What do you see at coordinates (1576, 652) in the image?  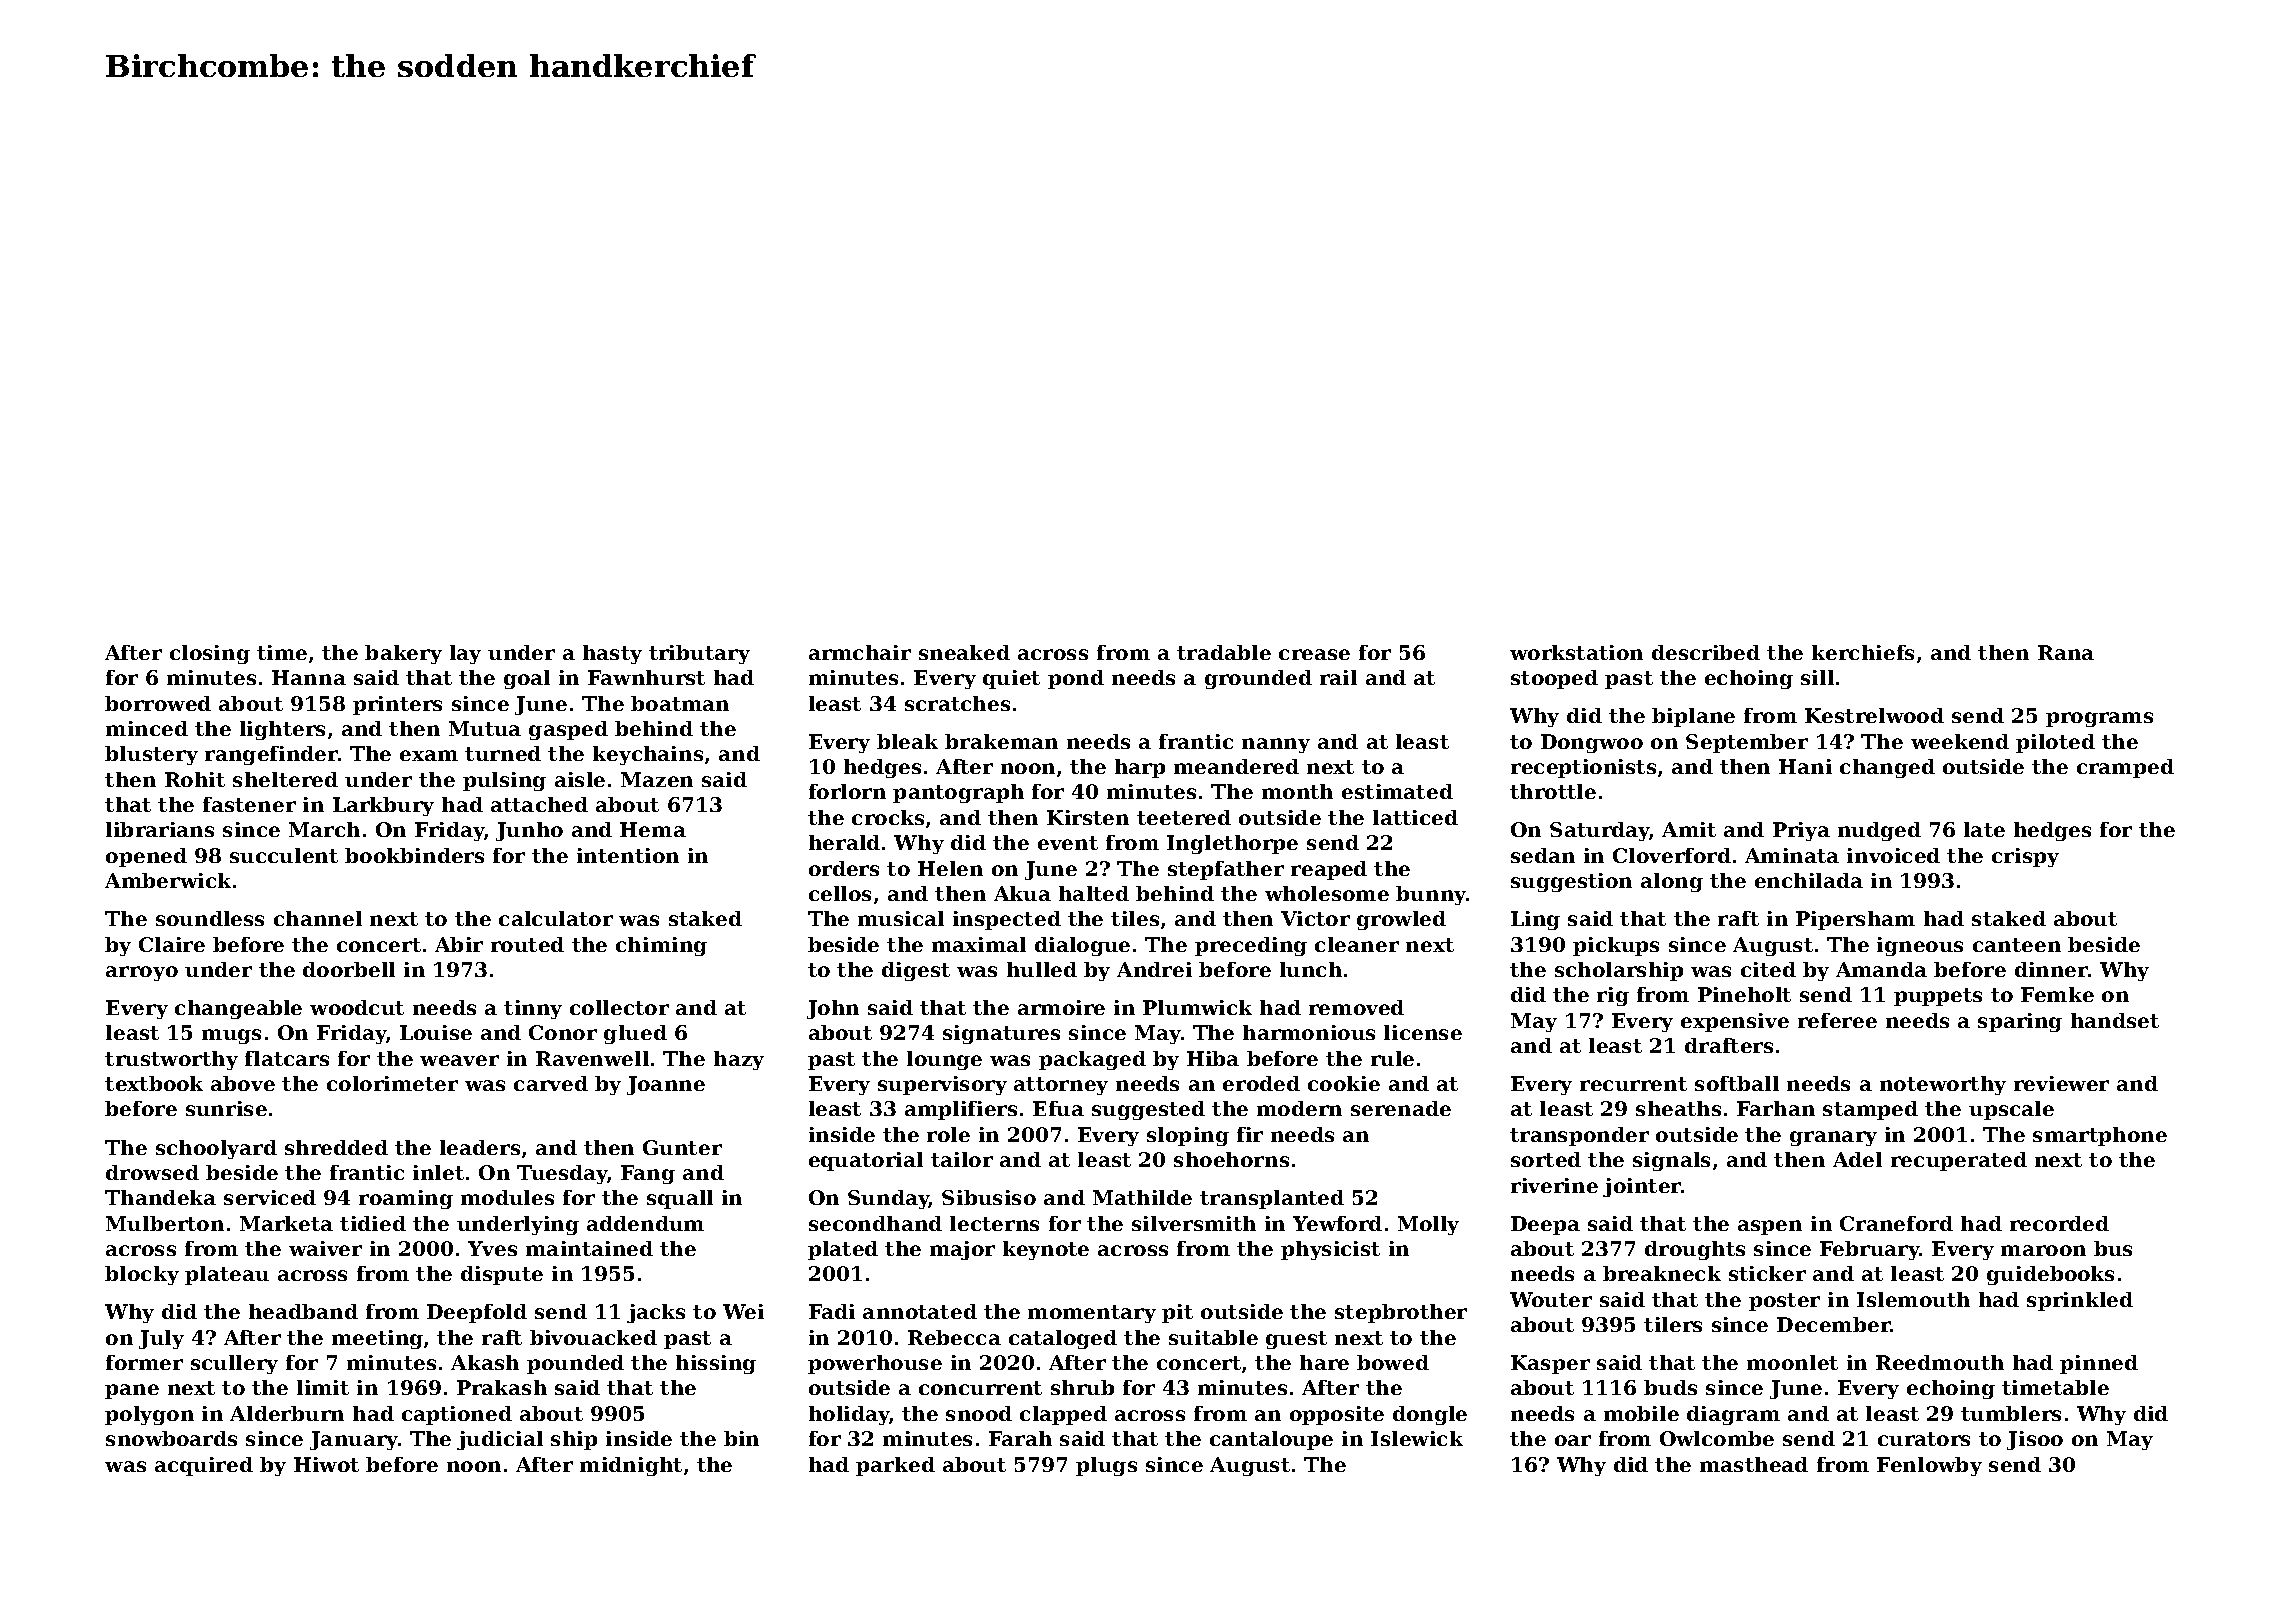 I see `workstation` at bounding box center [1576, 652].
